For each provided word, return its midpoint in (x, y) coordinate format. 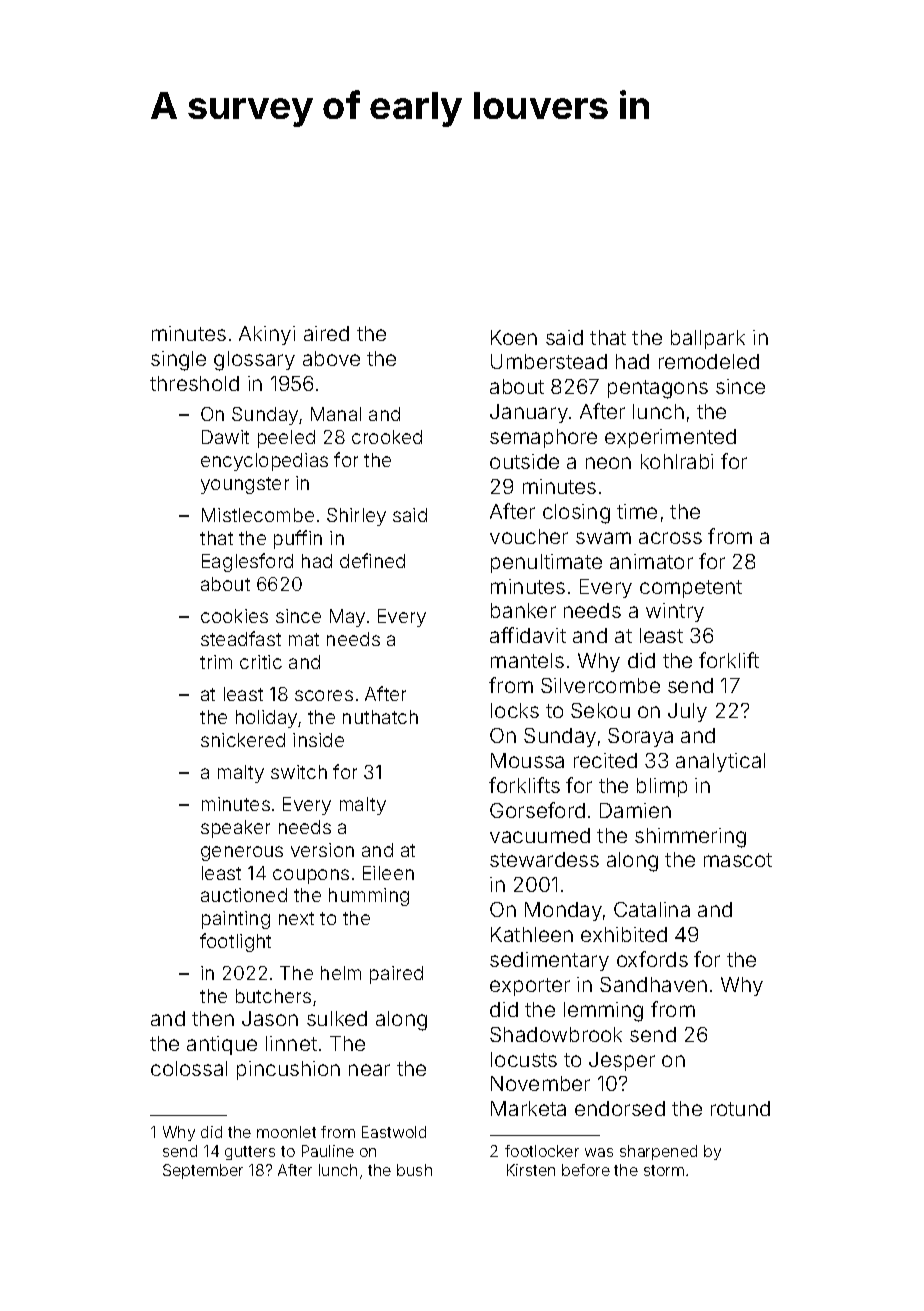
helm (341, 973)
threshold (194, 383)
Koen (514, 337)
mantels (527, 660)
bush (414, 1170)
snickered (243, 740)
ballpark (708, 339)
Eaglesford (247, 562)
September (203, 1171)
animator (651, 561)
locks (515, 710)
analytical (720, 762)
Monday (563, 911)
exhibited (624, 934)
